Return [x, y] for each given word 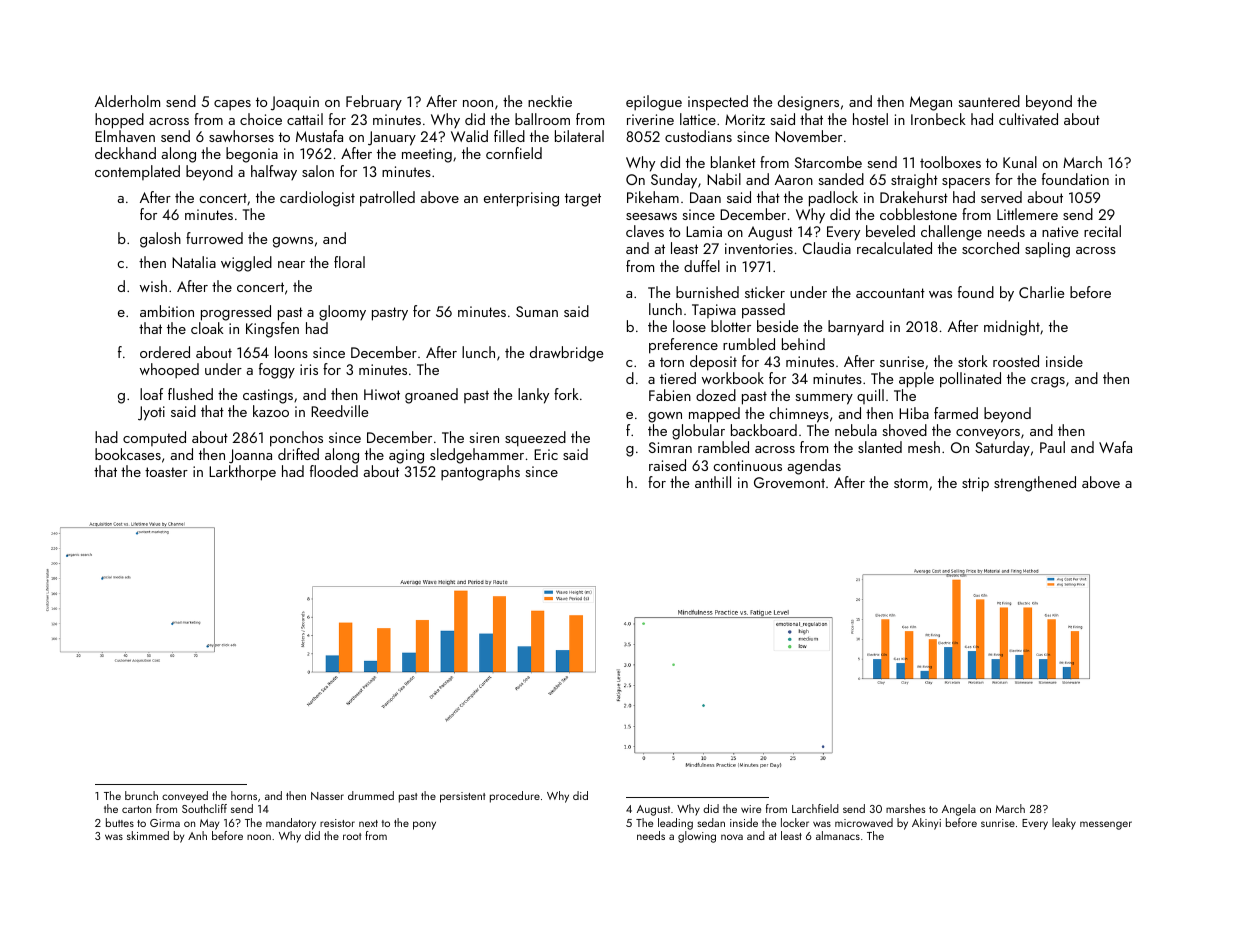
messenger [1106, 825]
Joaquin [295, 103]
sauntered [989, 101]
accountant [890, 293]
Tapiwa [714, 311]
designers [808, 103]
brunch [141, 795]
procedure [515, 797]
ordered [165, 352]
